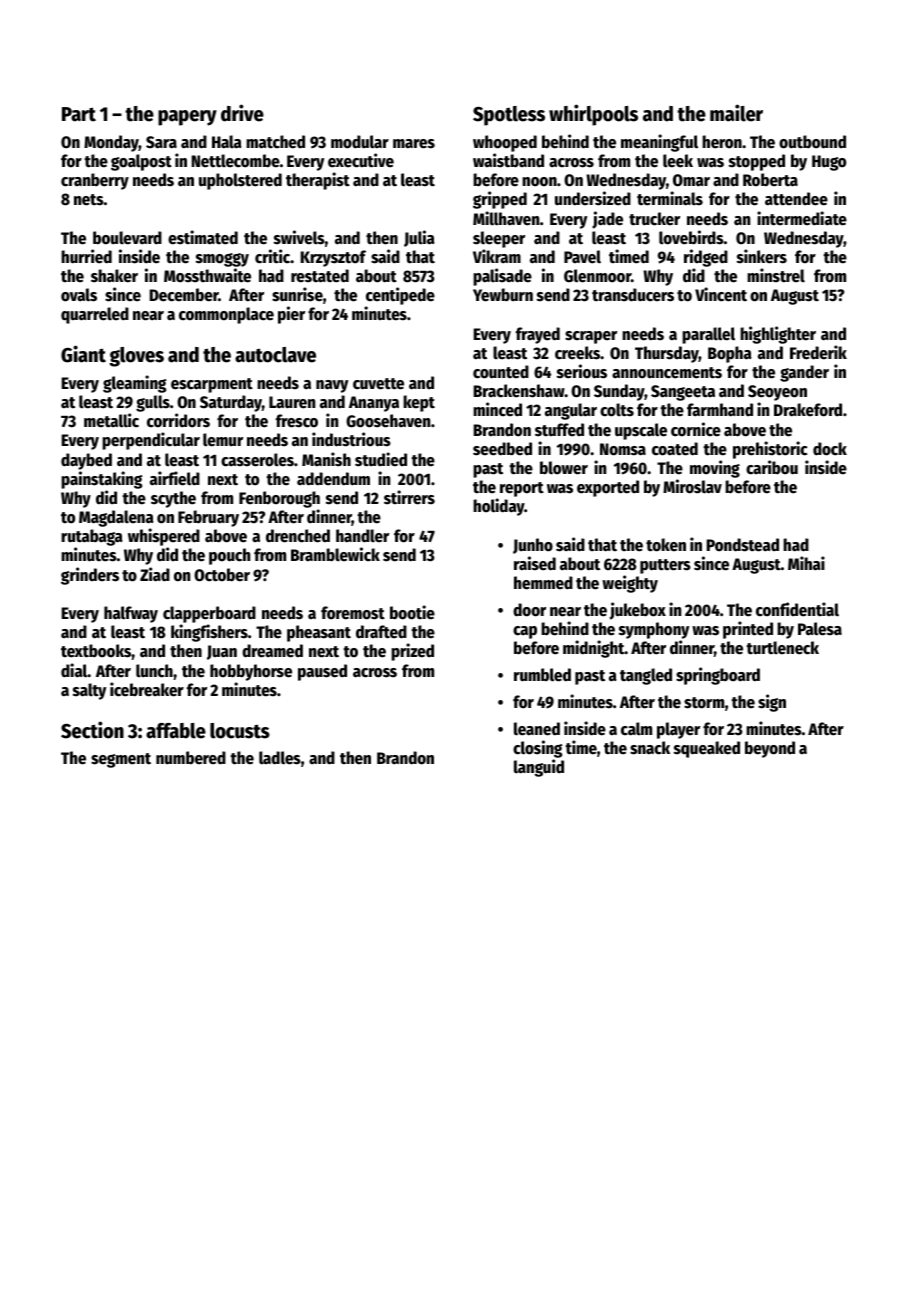 This document has height=1316, width=908. I want to click on ladles, so click(280, 758).
